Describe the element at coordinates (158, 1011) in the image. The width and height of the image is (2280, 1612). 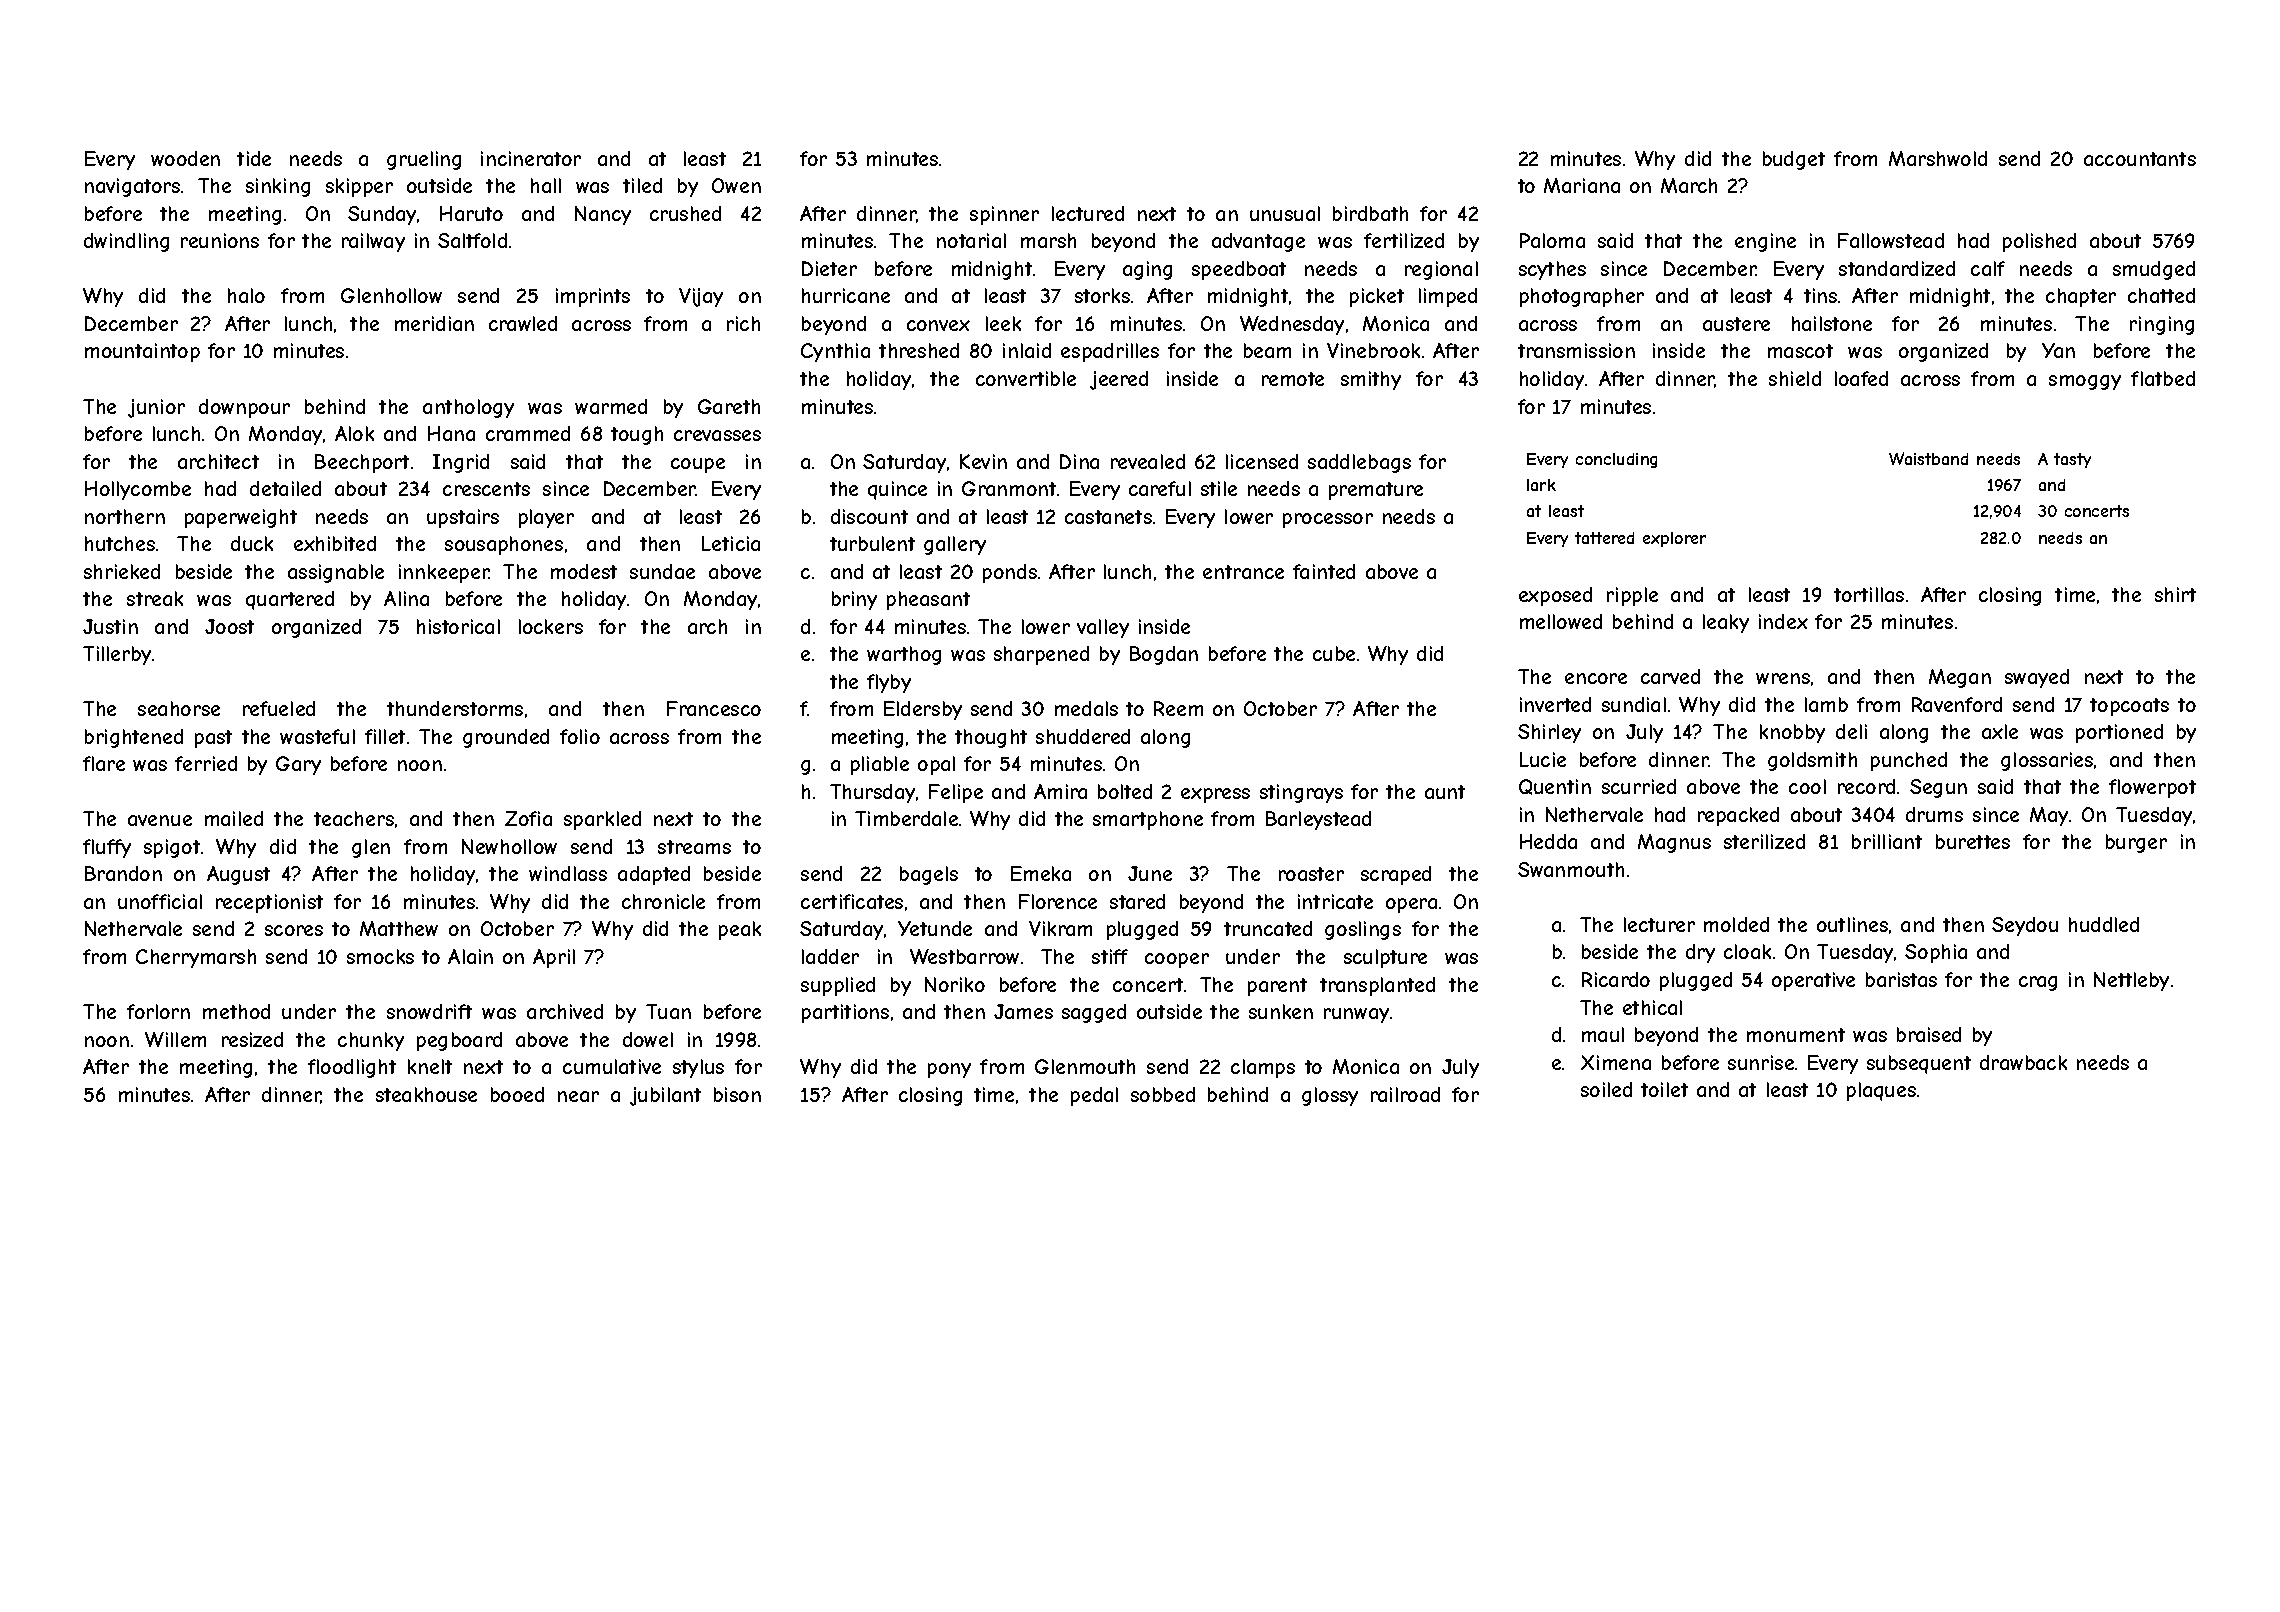
I see `forlorn` at that location.
